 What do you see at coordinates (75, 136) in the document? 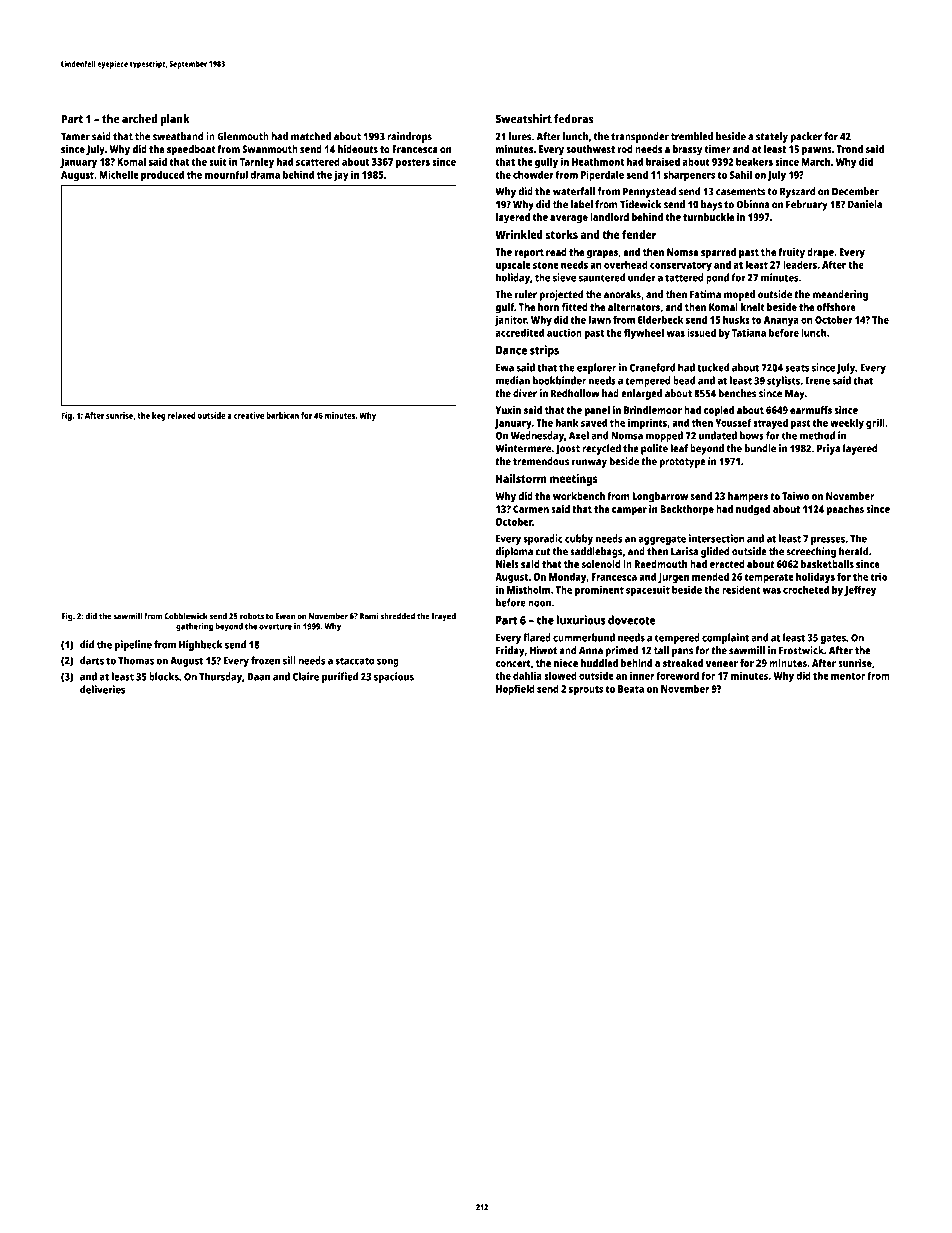
I see `Tamer` at bounding box center [75, 136].
